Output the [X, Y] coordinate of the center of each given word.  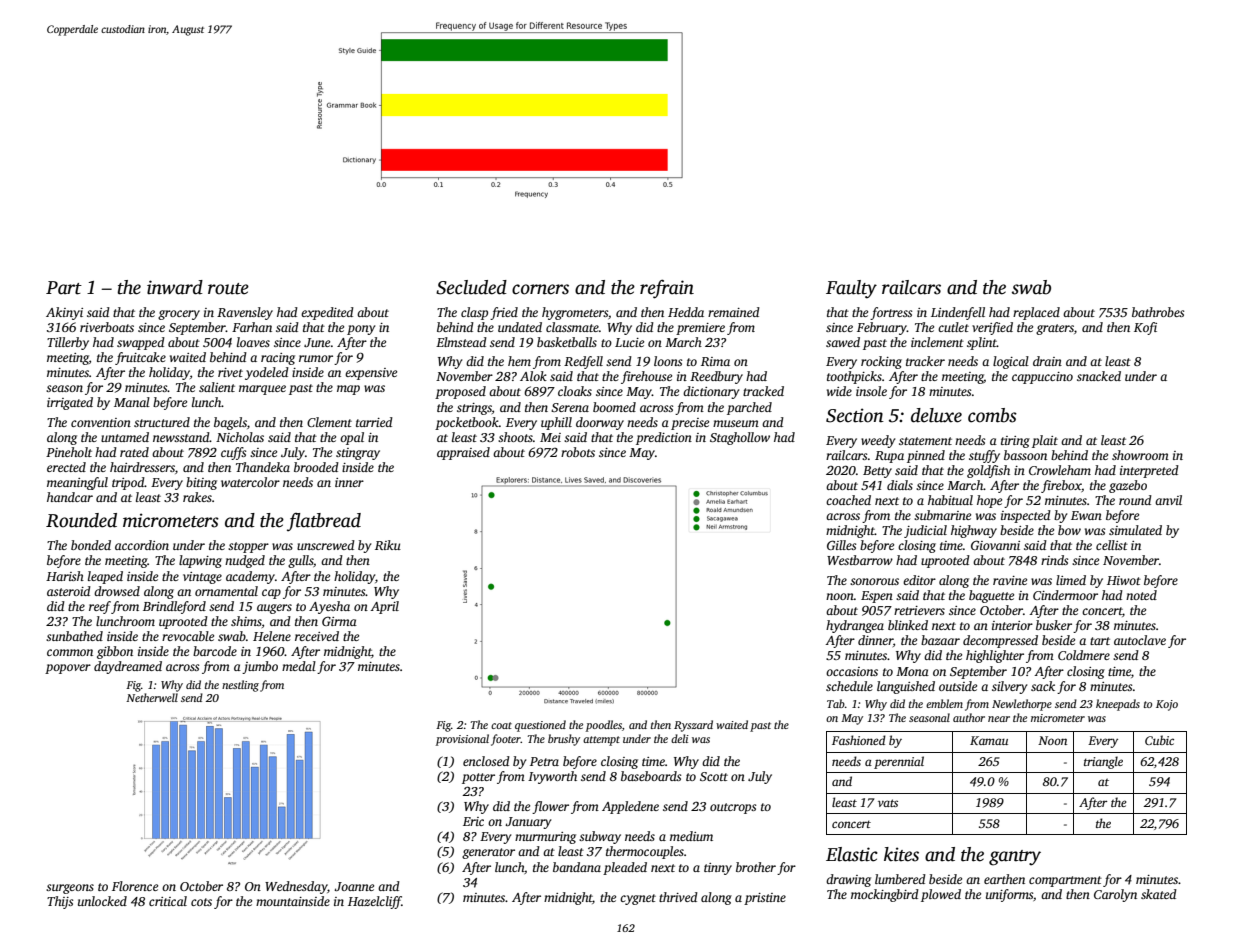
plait [1045, 441]
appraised [463, 453]
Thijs [60, 902]
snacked [1099, 376]
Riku [388, 545]
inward [175, 287]
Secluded [471, 287]
